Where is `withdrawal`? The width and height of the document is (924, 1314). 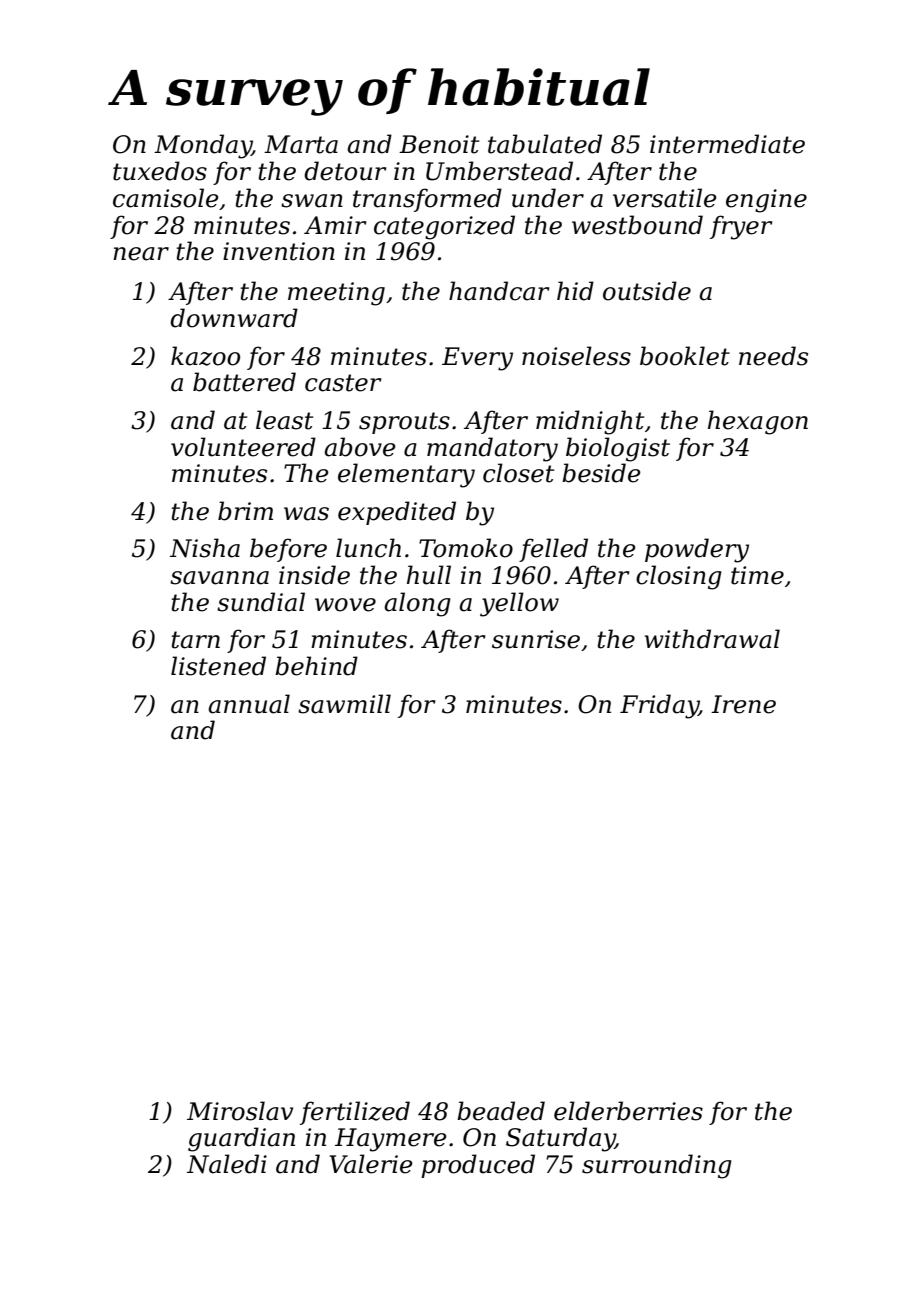 withdrawal is located at coordinates (712, 639).
